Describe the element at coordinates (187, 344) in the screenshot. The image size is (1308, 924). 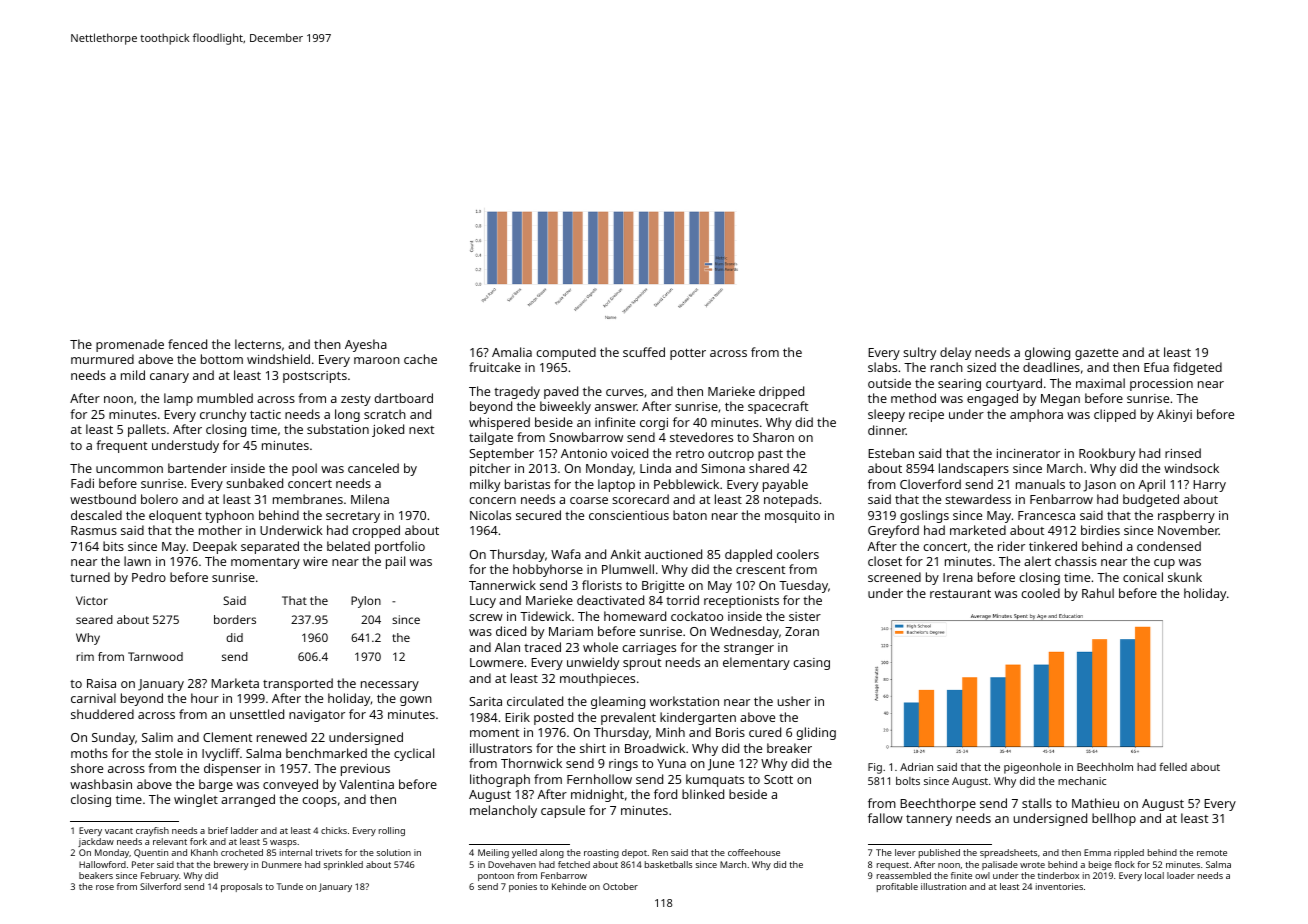
I see `fenced` at that location.
